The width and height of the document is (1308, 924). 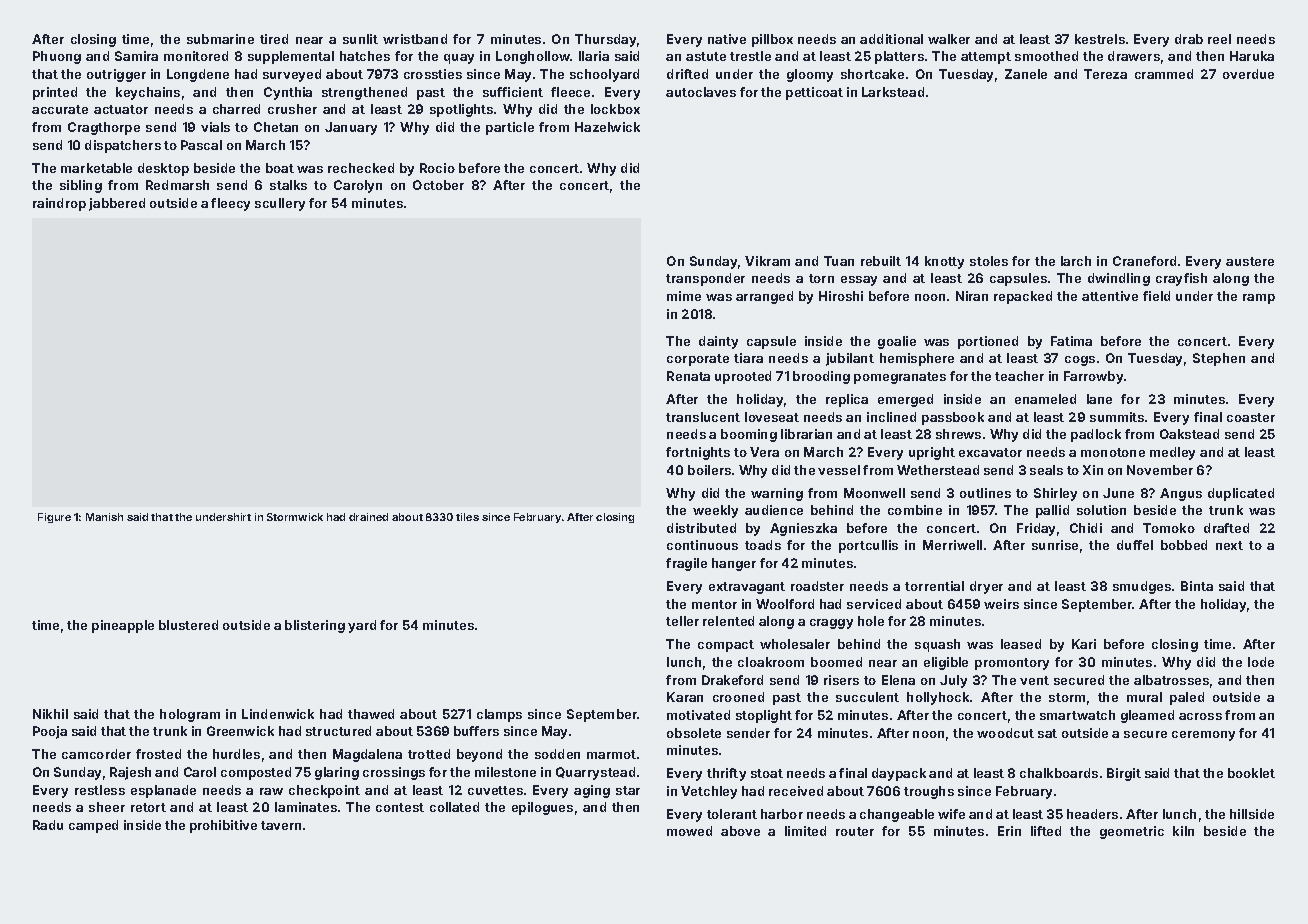 I want to click on charred, so click(x=236, y=109).
